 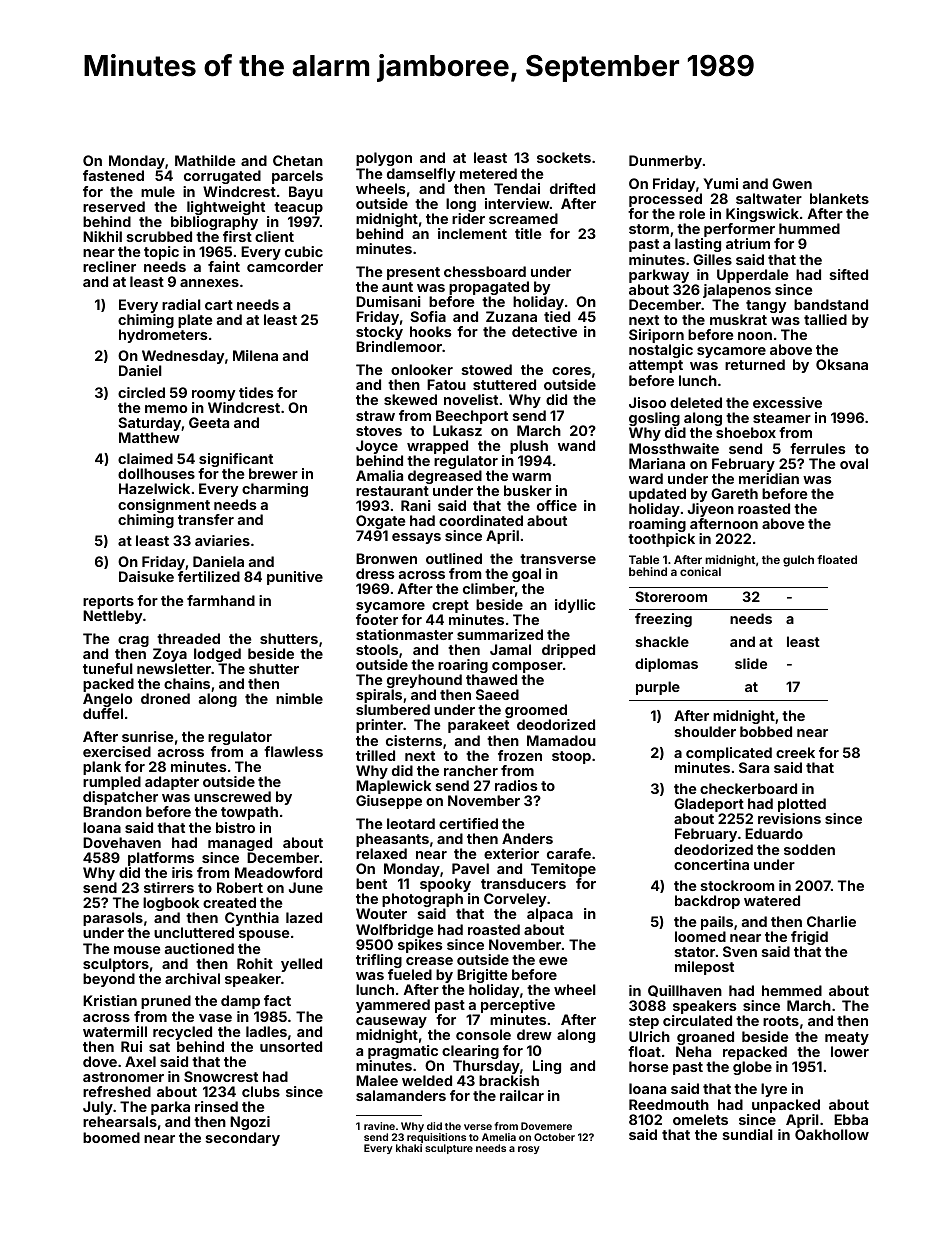 What do you see at coordinates (831, 921) in the screenshot?
I see `Charlie` at bounding box center [831, 921].
